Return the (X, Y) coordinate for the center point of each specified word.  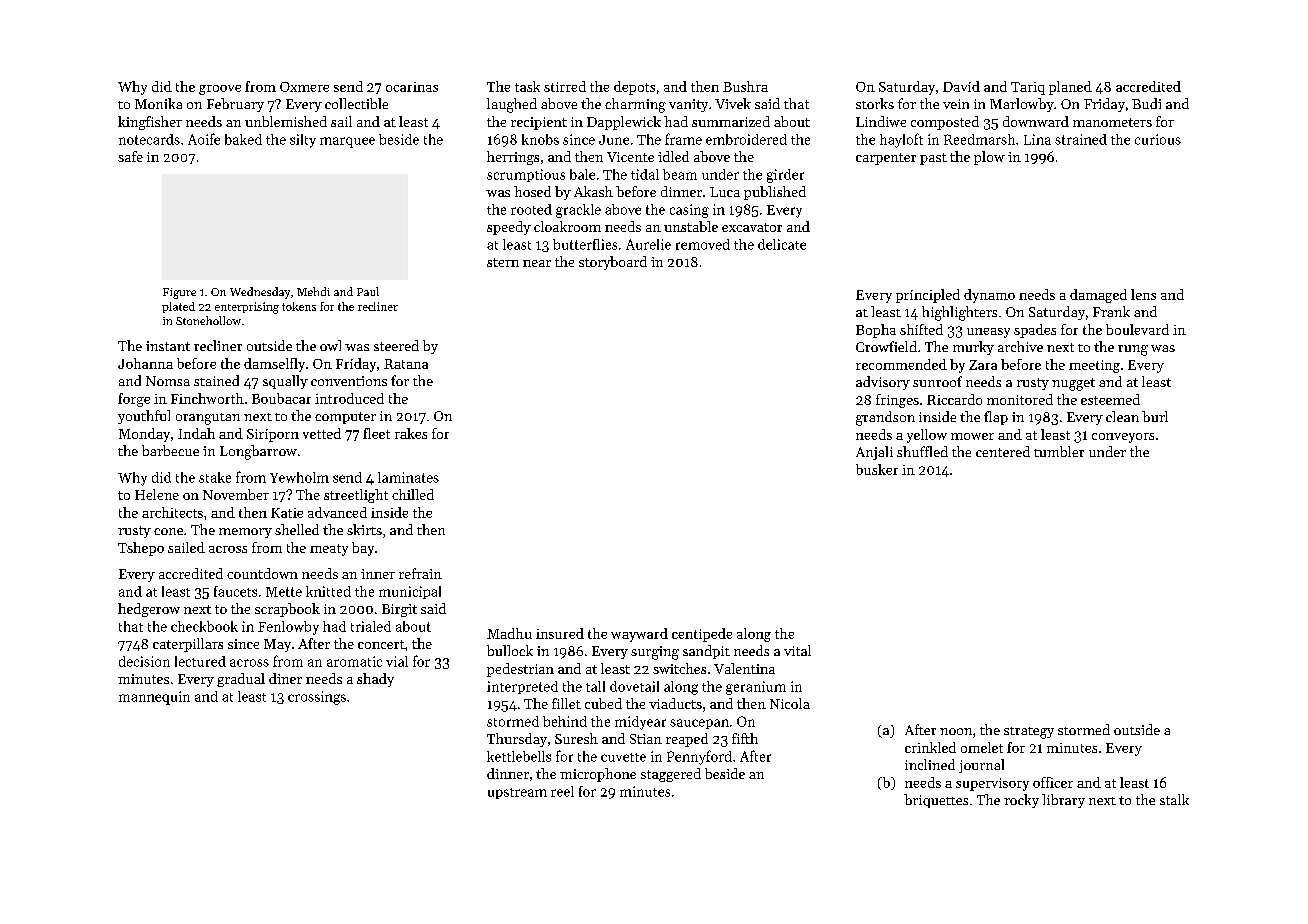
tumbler (1059, 451)
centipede (702, 635)
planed (1070, 88)
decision (144, 661)
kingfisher (150, 123)
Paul (368, 291)
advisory (883, 383)
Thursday (517, 740)
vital (797, 650)
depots (634, 88)
